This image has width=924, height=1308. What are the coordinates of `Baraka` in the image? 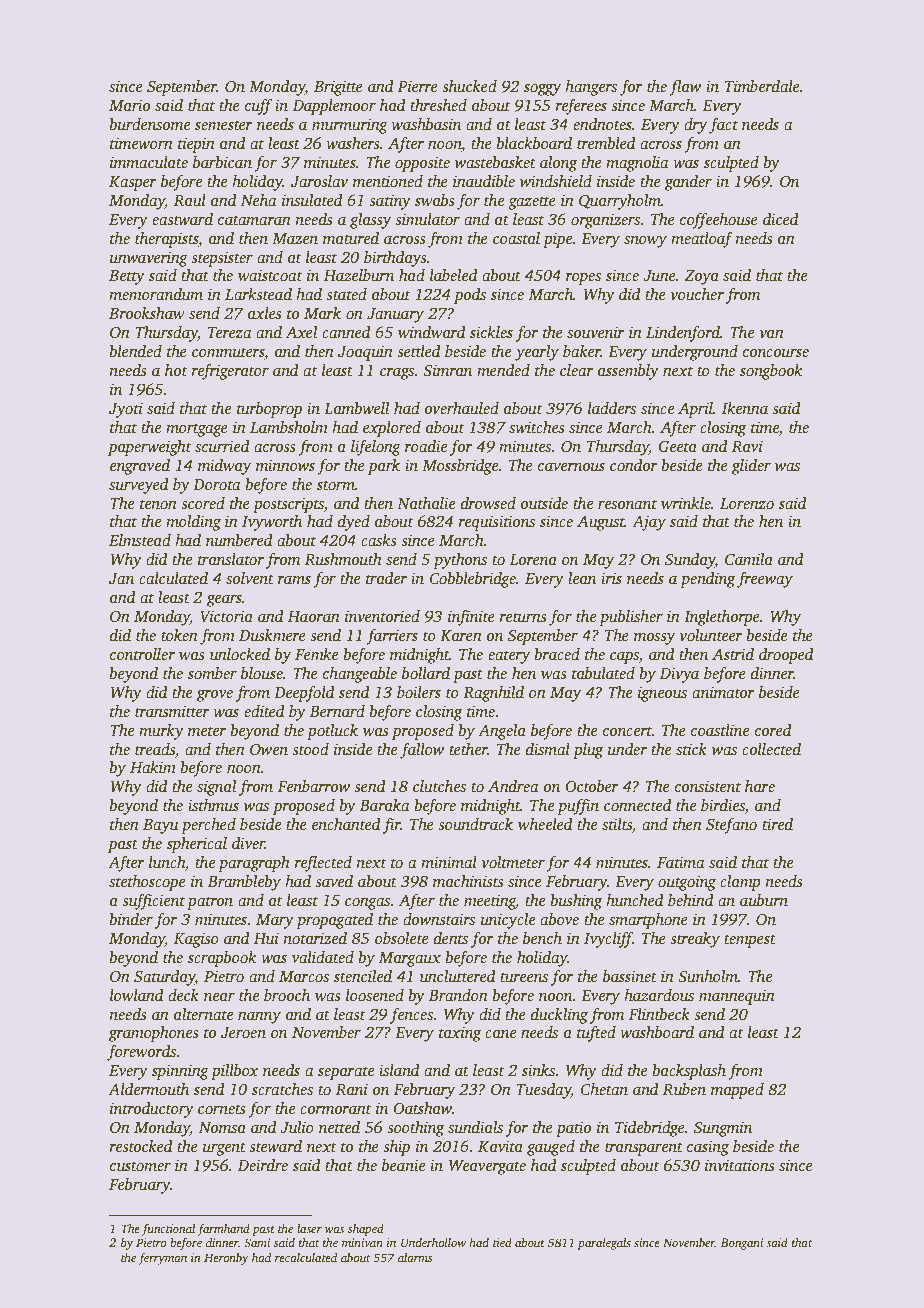 It's located at (385, 805).
